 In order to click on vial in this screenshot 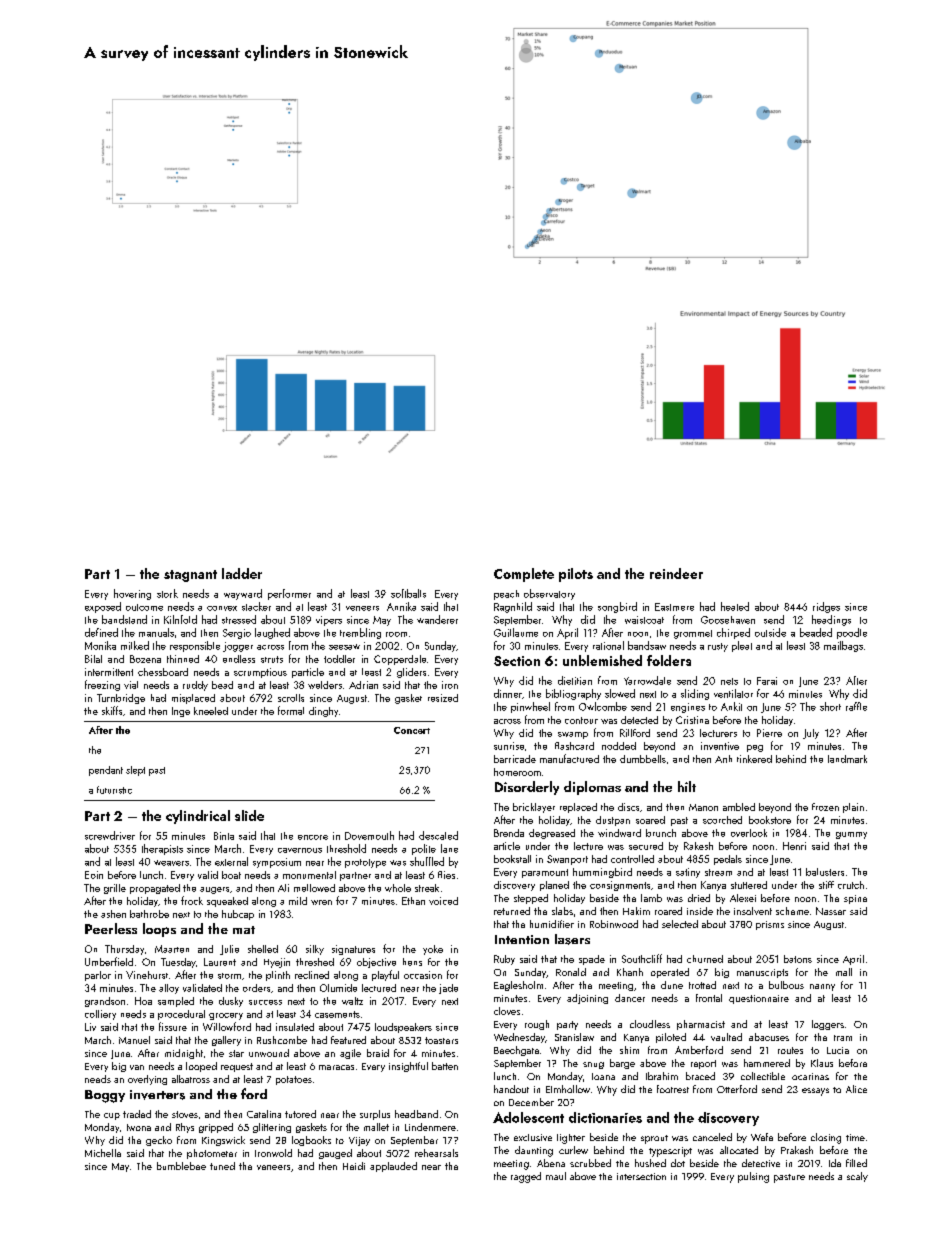, I will do `click(131, 685)`.
